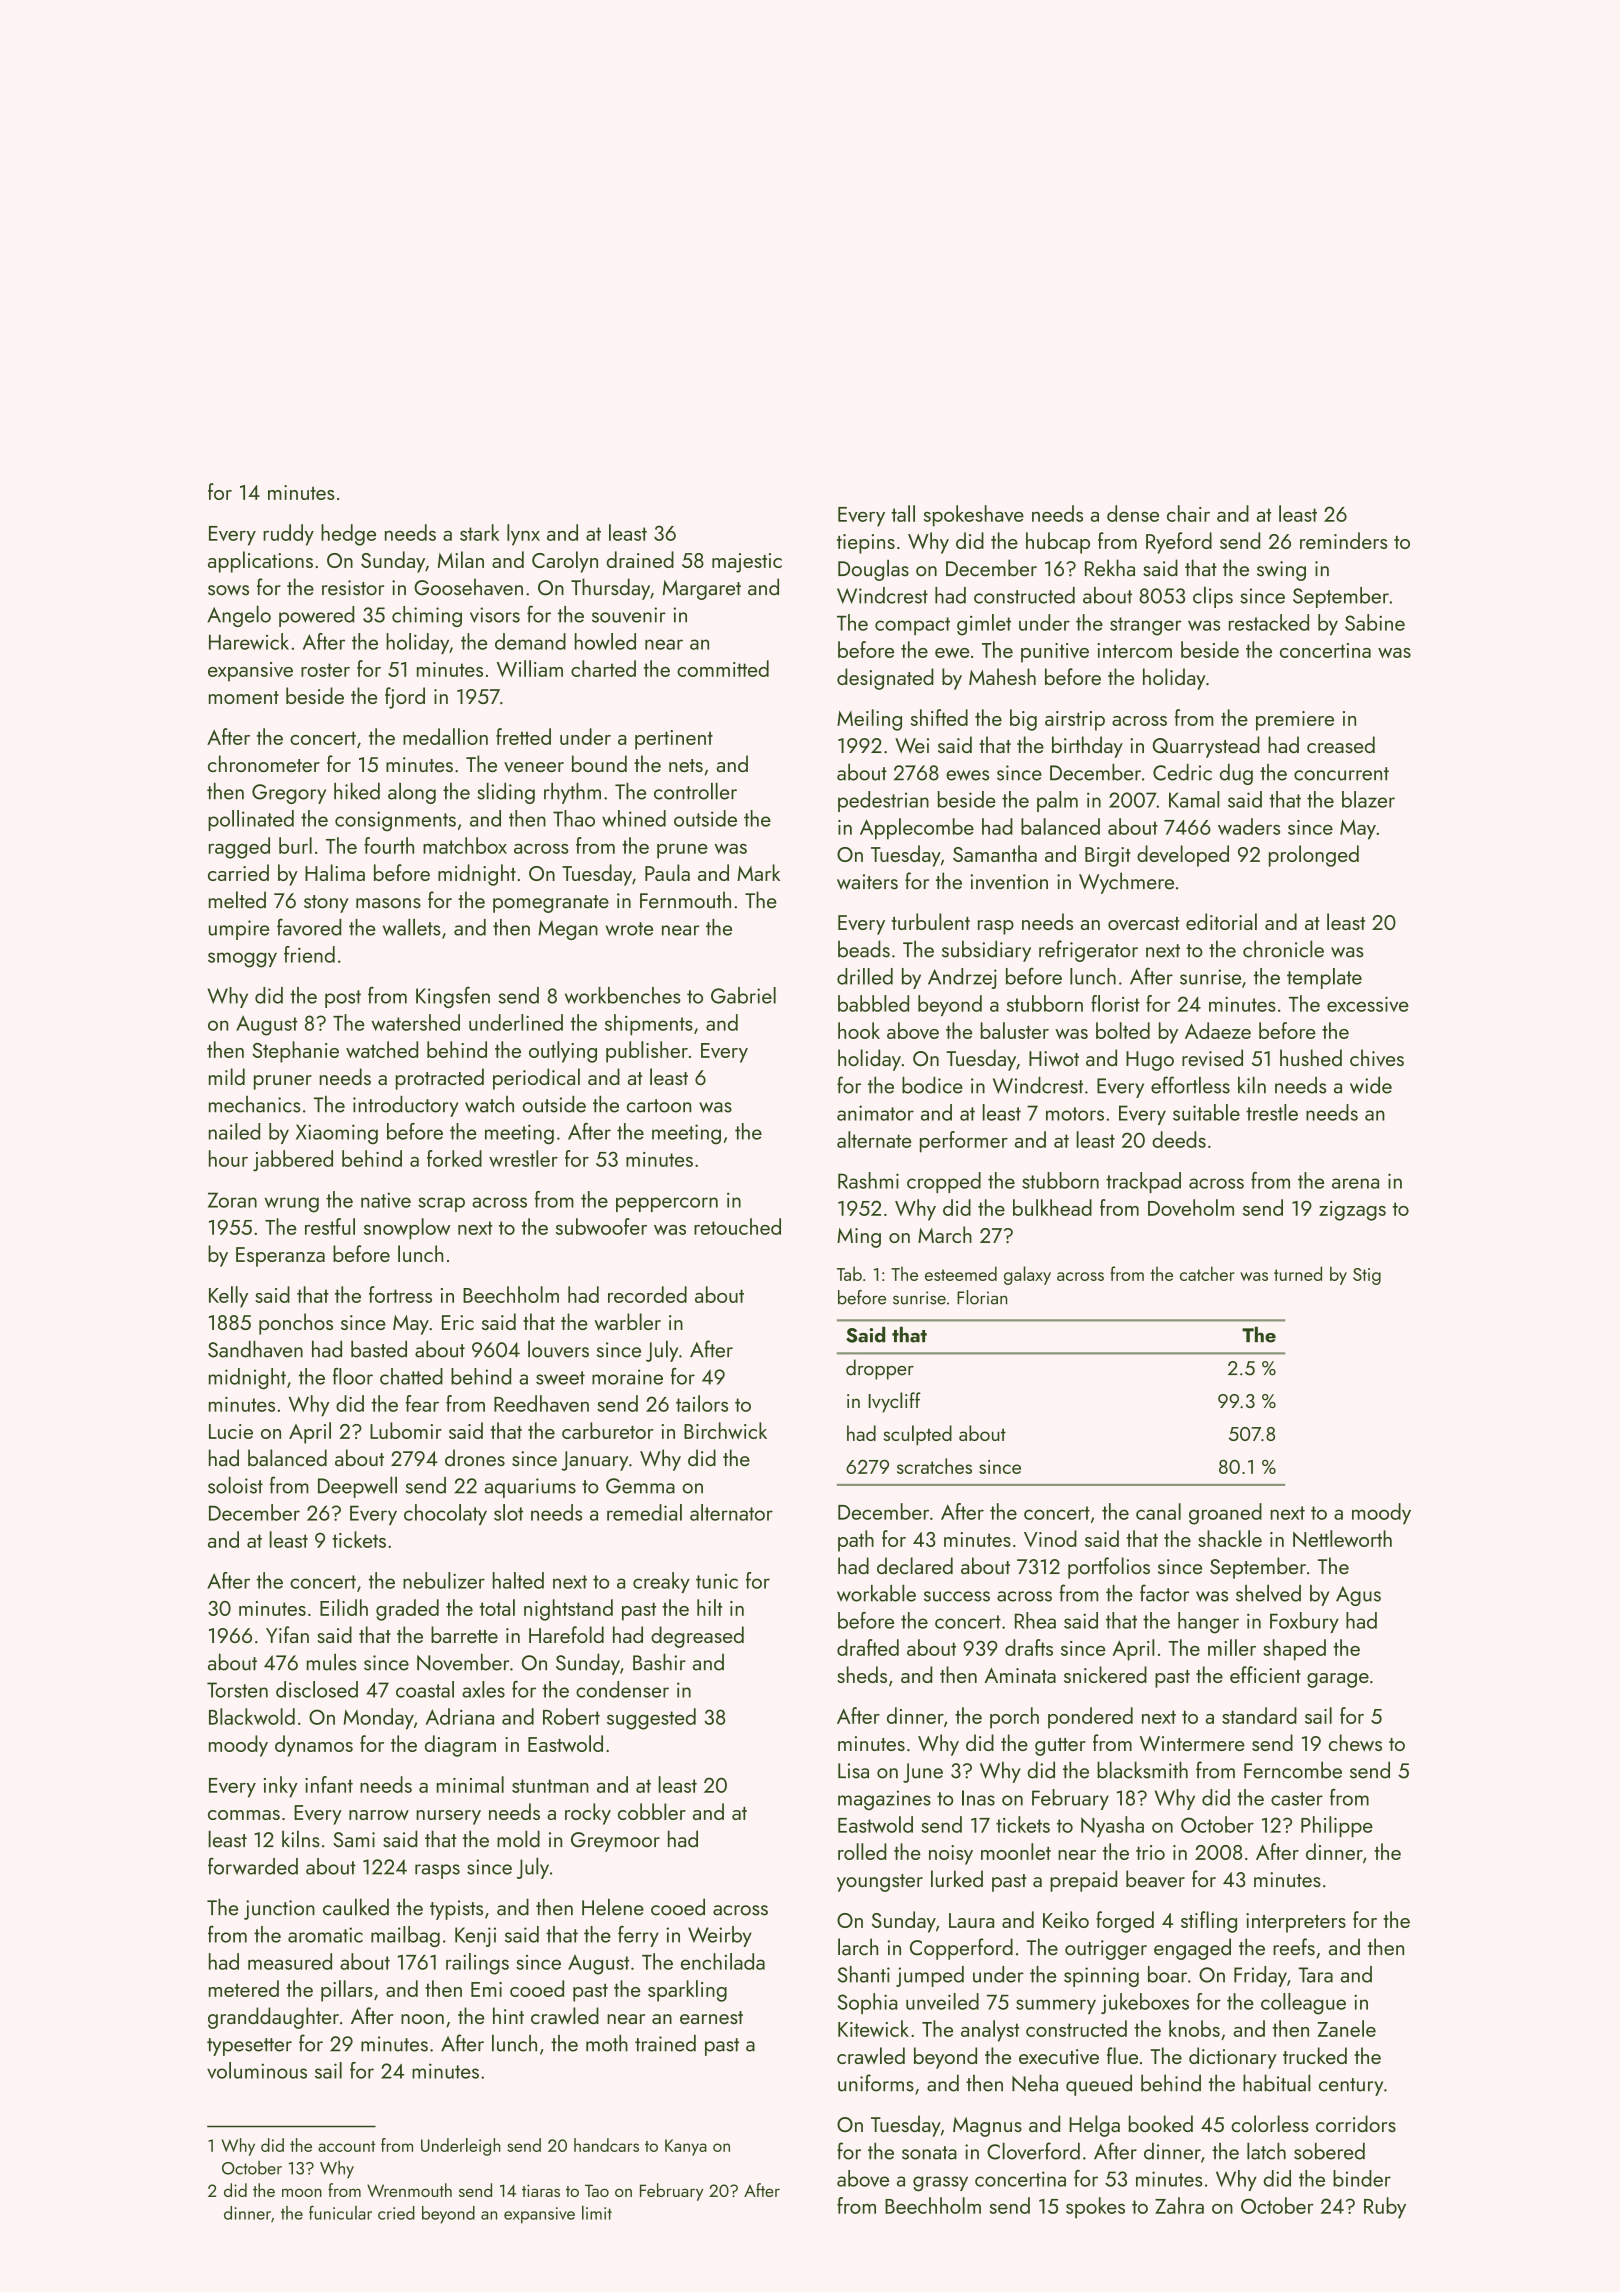 The image size is (1620, 2292). Describe the element at coordinates (1112, 1827) in the document. I see `Nyasha` at that location.
